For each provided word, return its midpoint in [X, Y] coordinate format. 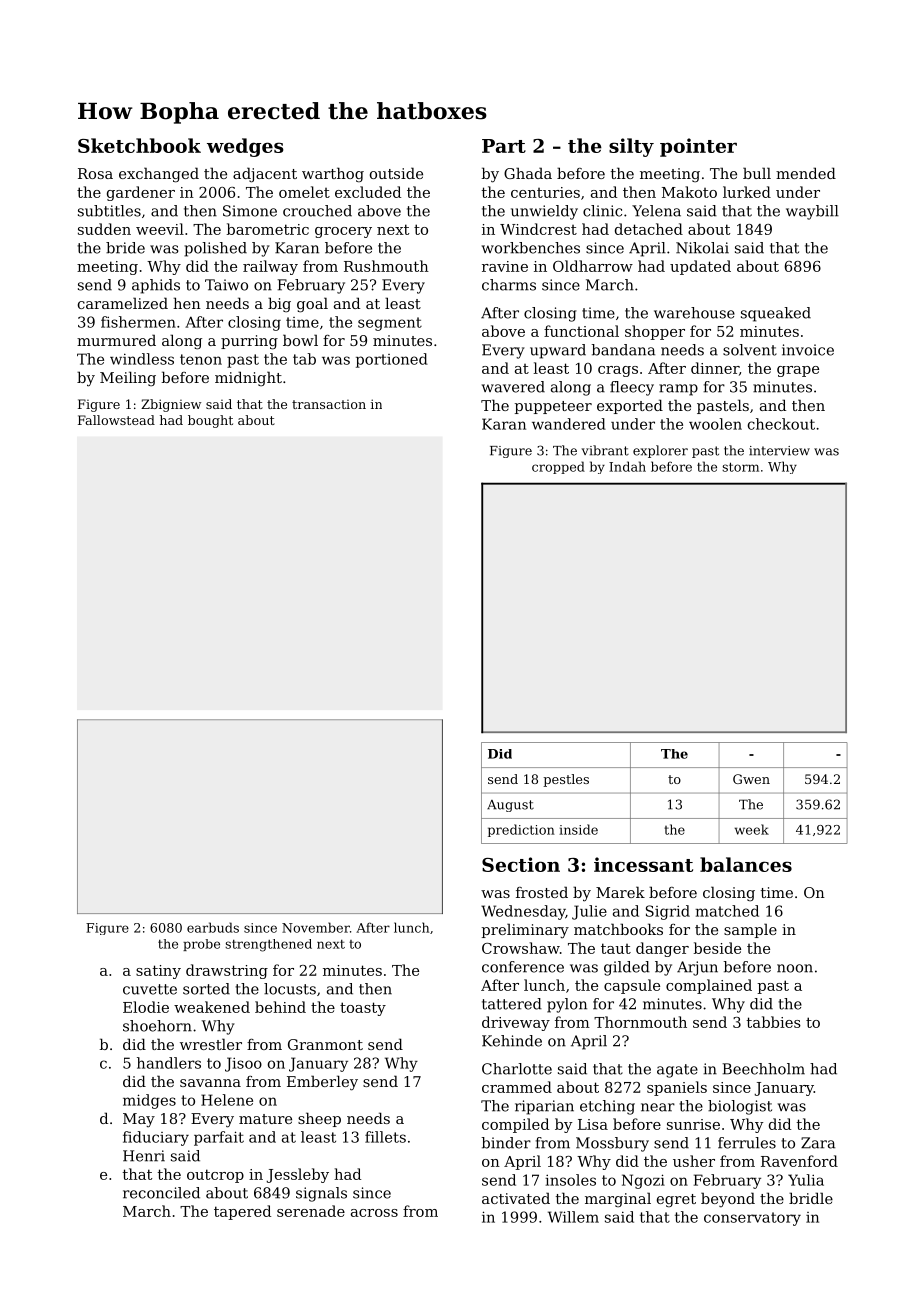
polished [215, 249]
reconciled [161, 1193]
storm [740, 467]
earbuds [213, 927]
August [510, 806]
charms [509, 285]
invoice [808, 350]
